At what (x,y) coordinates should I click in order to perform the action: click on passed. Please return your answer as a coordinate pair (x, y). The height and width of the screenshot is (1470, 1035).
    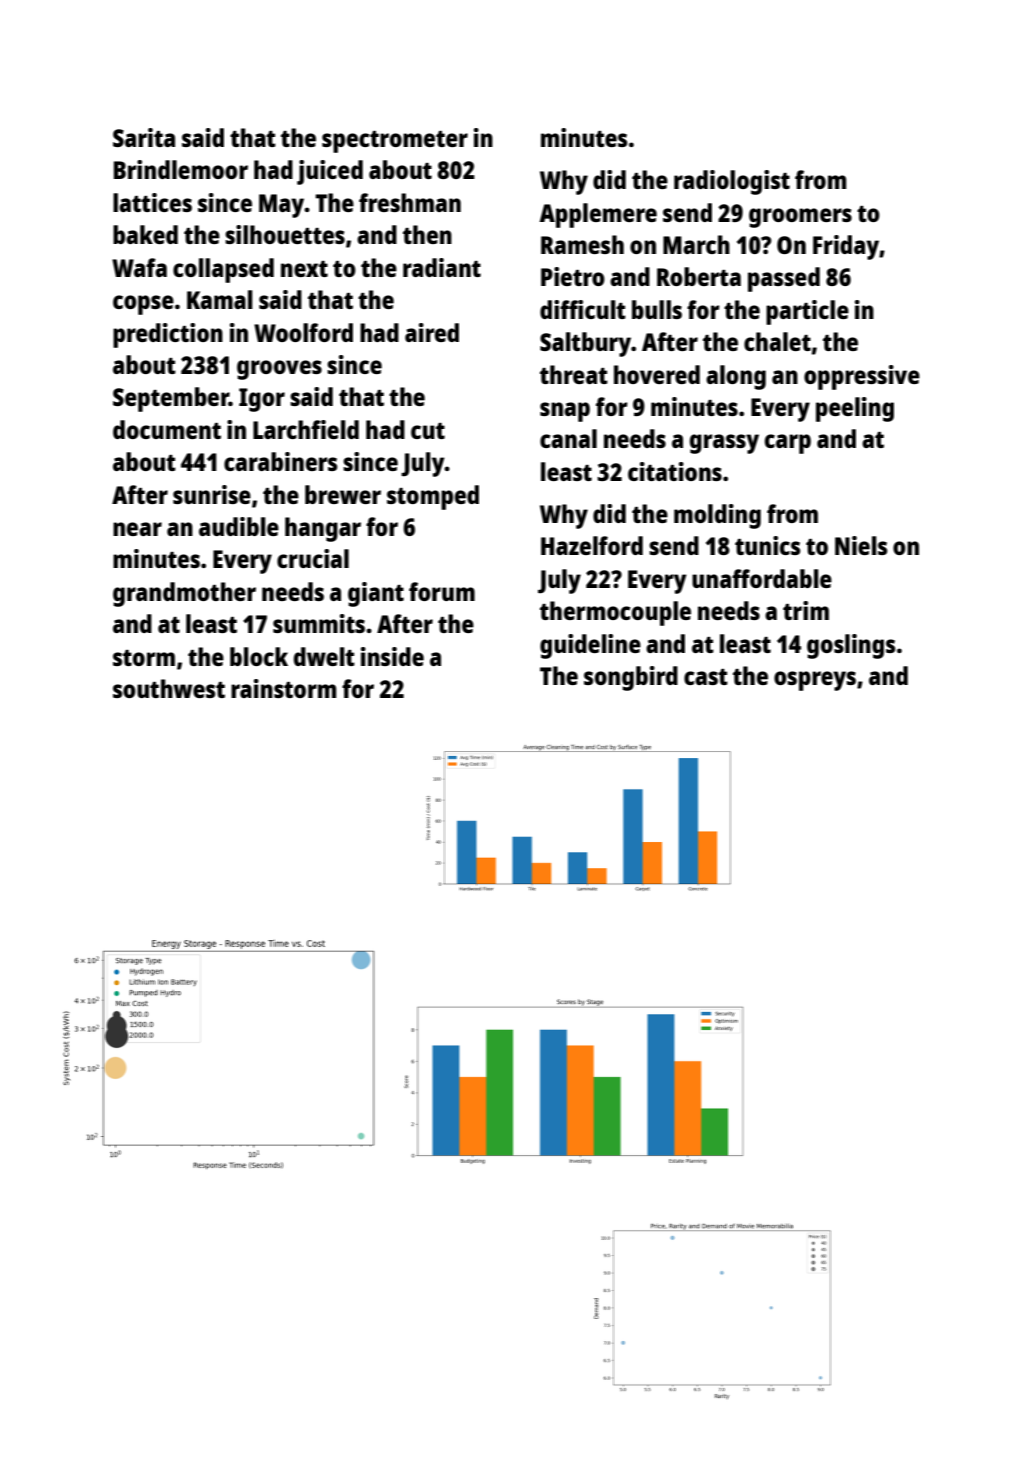
    Looking at the image, I should click on (784, 279).
